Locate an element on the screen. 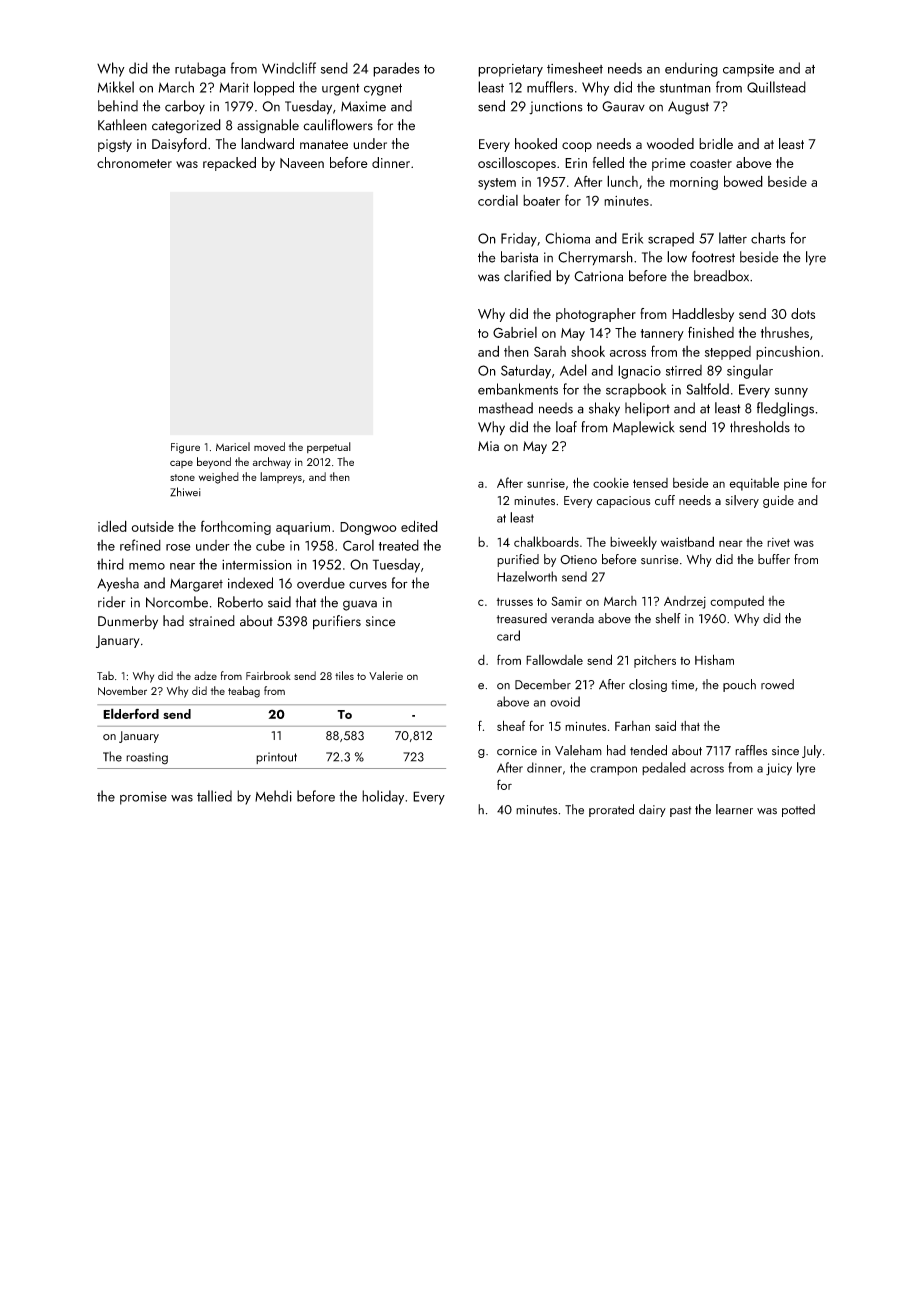 This screenshot has width=924, height=1308. Mikkel is located at coordinates (115, 87).
